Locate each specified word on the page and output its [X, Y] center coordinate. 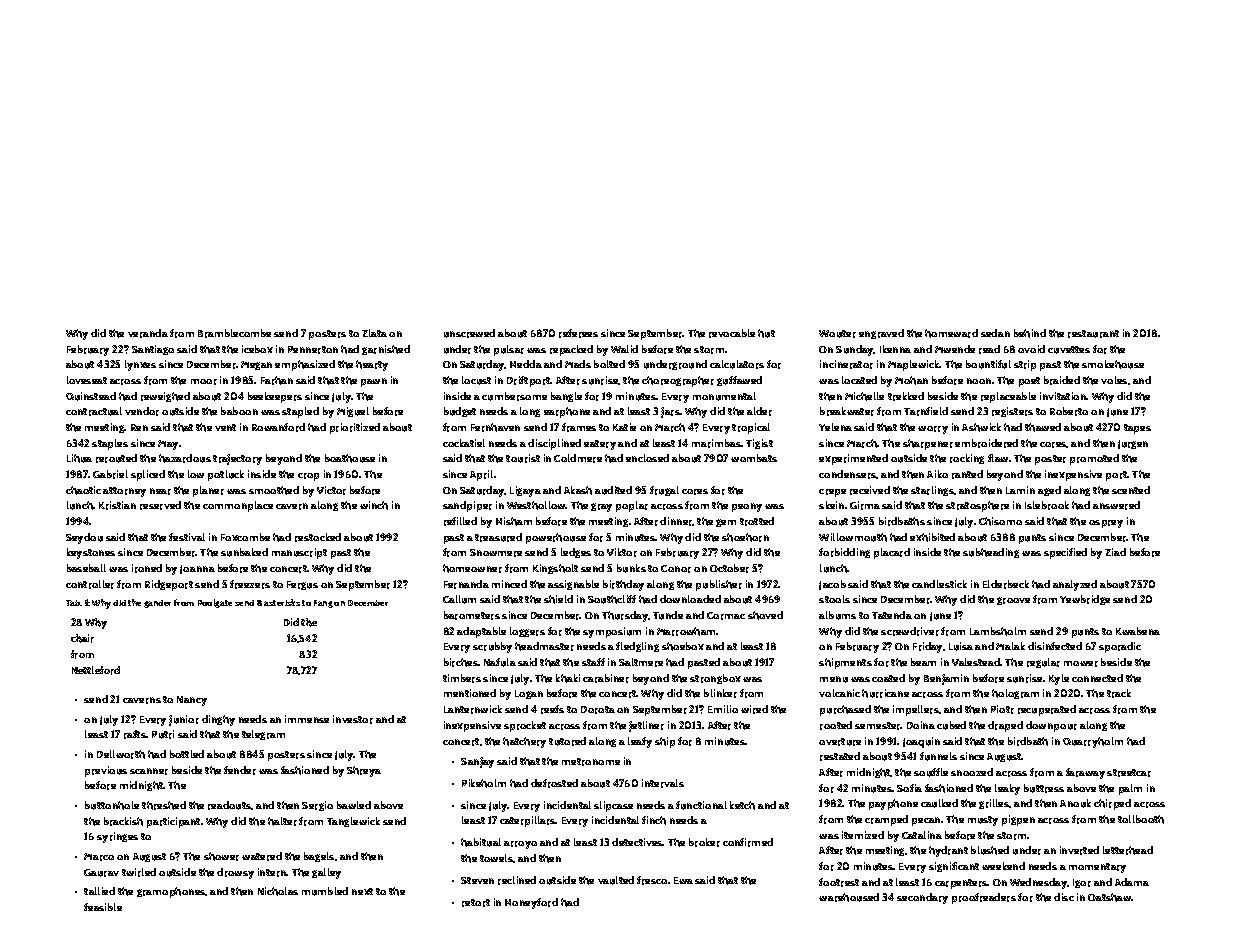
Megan [256, 365]
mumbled [325, 891]
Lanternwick [473, 709]
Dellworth [121, 754]
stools [834, 599]
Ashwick [981, 427]
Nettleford [96, 670]
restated [840, 756]
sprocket [525, 726]
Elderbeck [1006, 584]
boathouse [350, 458]
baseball [86, 568]
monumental [724, 396]
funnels [938, 756]
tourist [523, 458]
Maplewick [914, 365]
